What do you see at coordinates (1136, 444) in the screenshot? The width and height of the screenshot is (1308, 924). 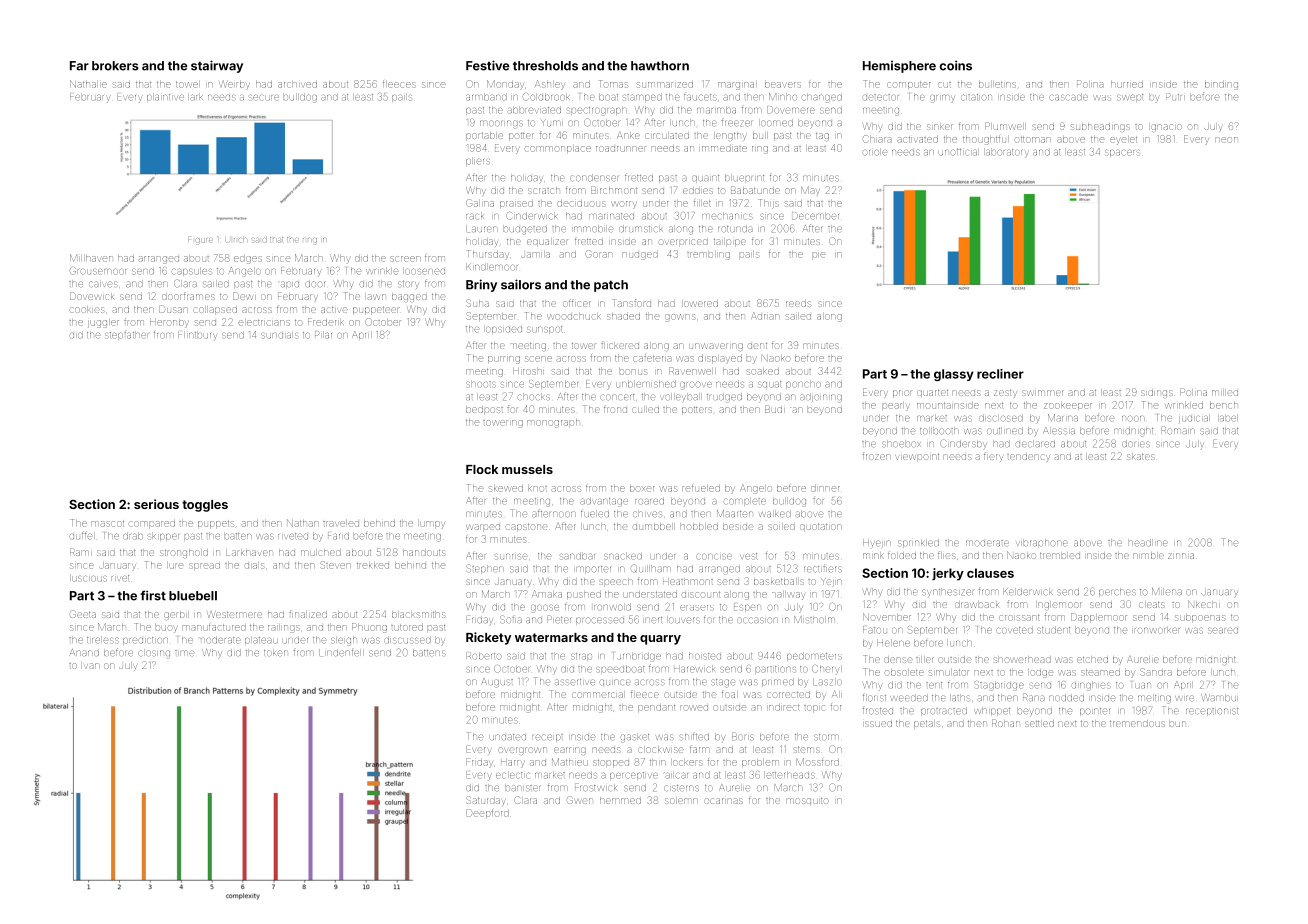 I see `dories` at bounding box center [1136, 444].
